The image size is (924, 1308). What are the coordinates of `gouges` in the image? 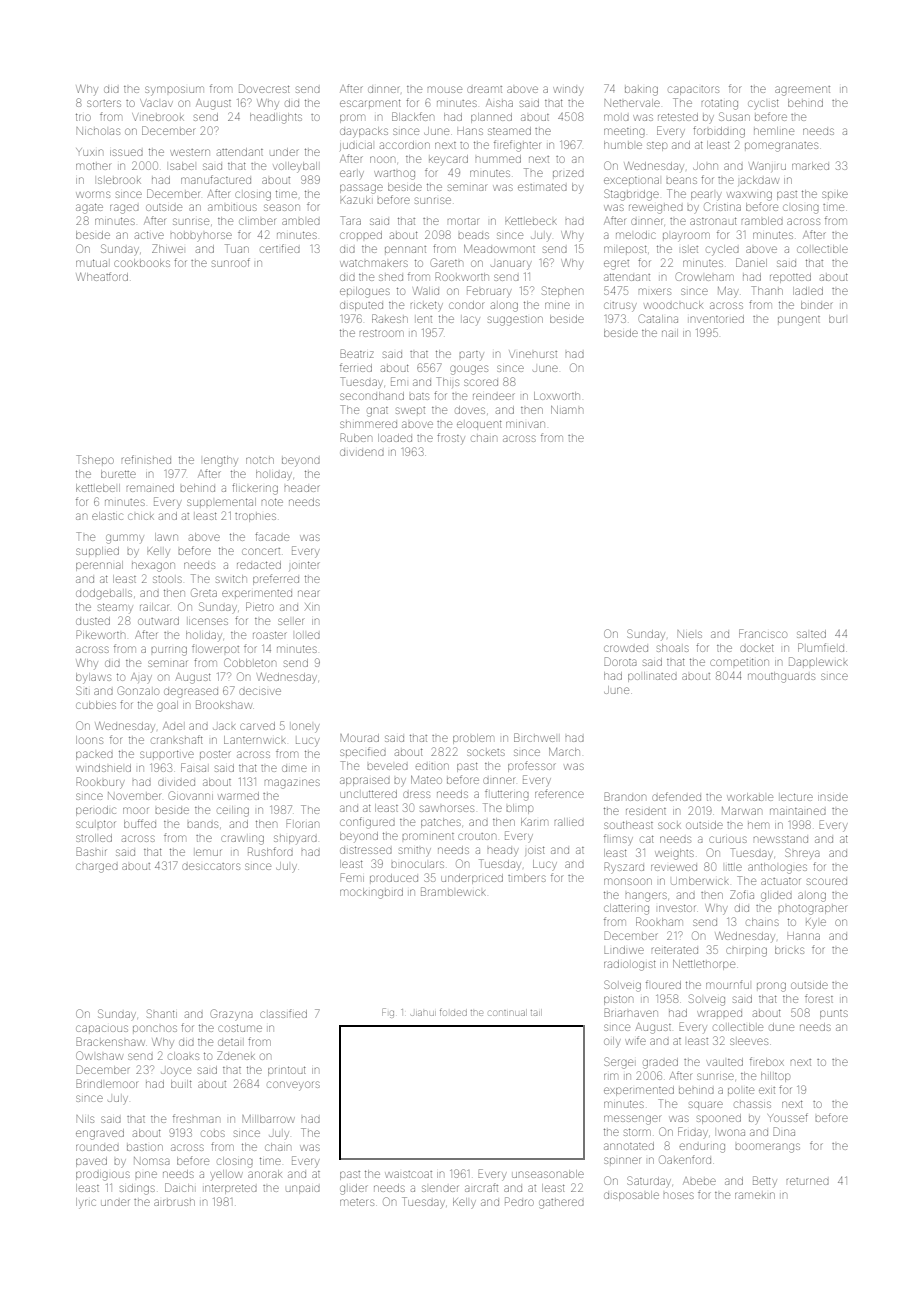 It's located at (469, 370).
